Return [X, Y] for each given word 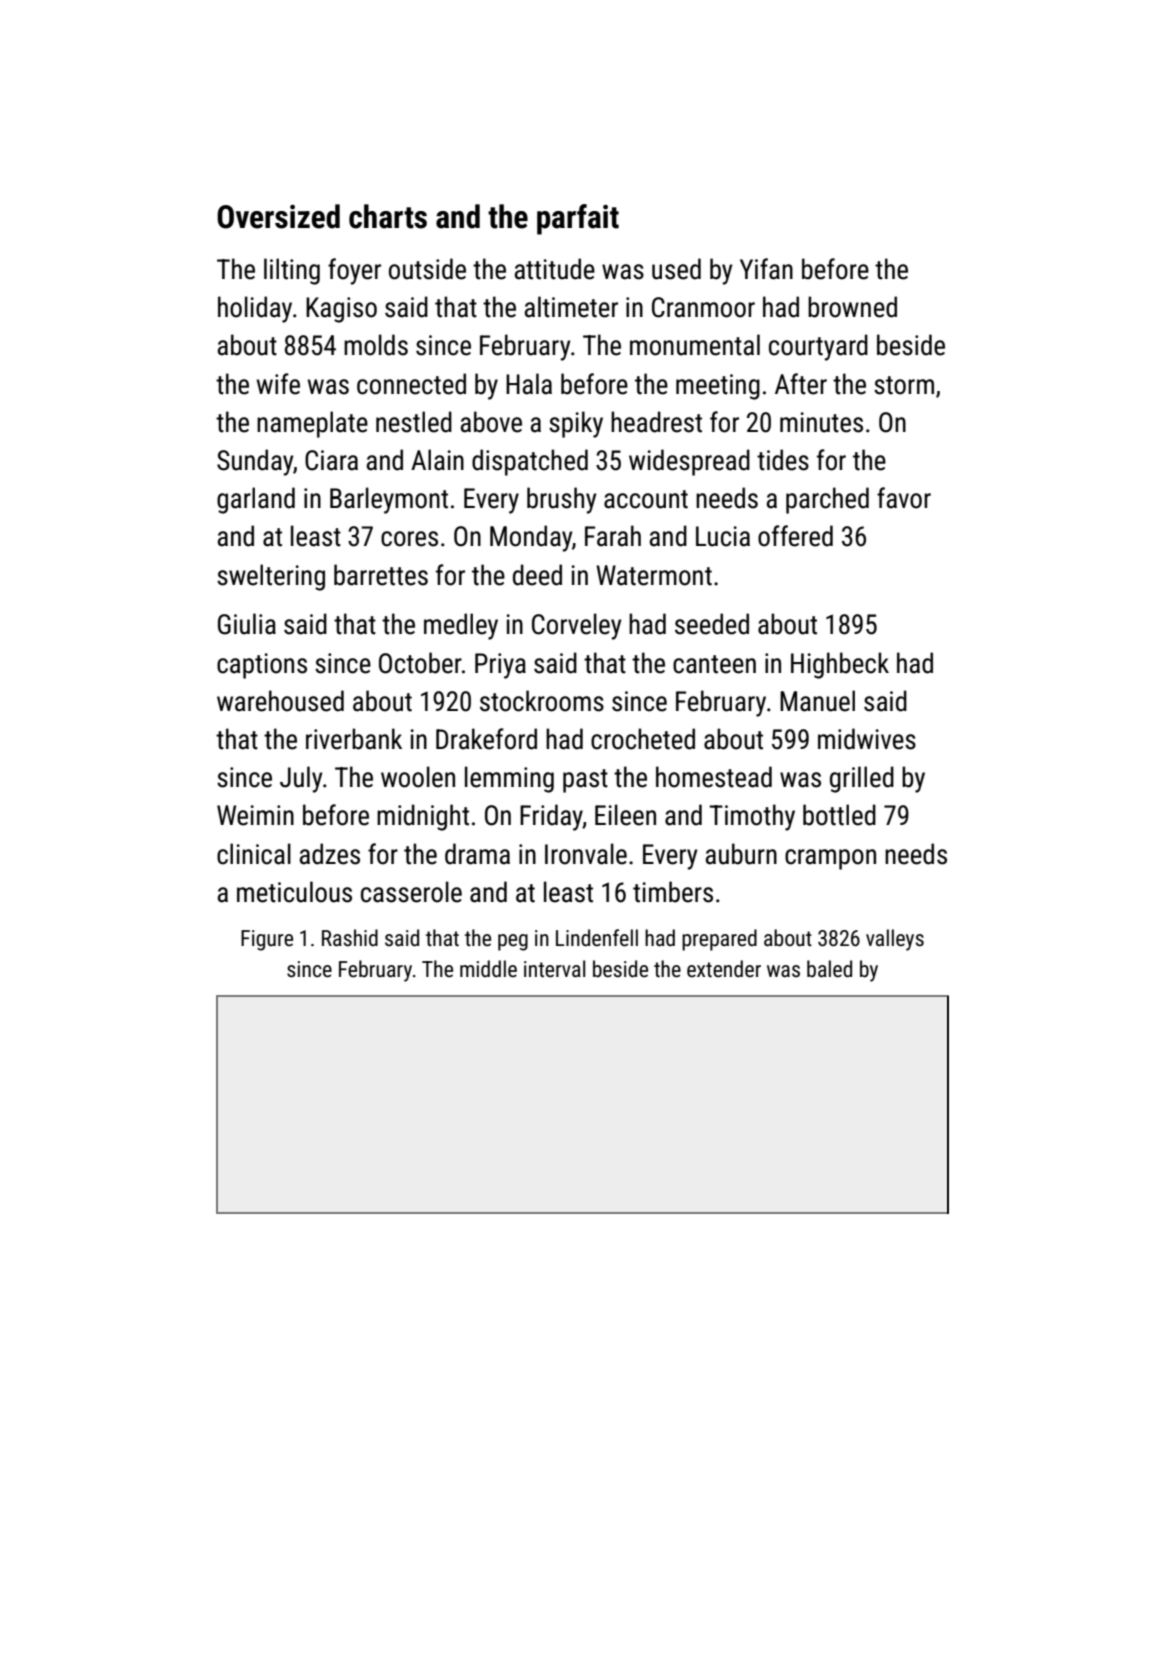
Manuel [817, 701]
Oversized [278, 216]
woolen [418, 777]
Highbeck [840, 665]
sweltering [271, 577]
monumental [695, 345]
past [585, 781]
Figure [267, 940]
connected [411, 384]
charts [388, 216]
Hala [529, 384]
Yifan [766, 269]
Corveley [577, 626]
